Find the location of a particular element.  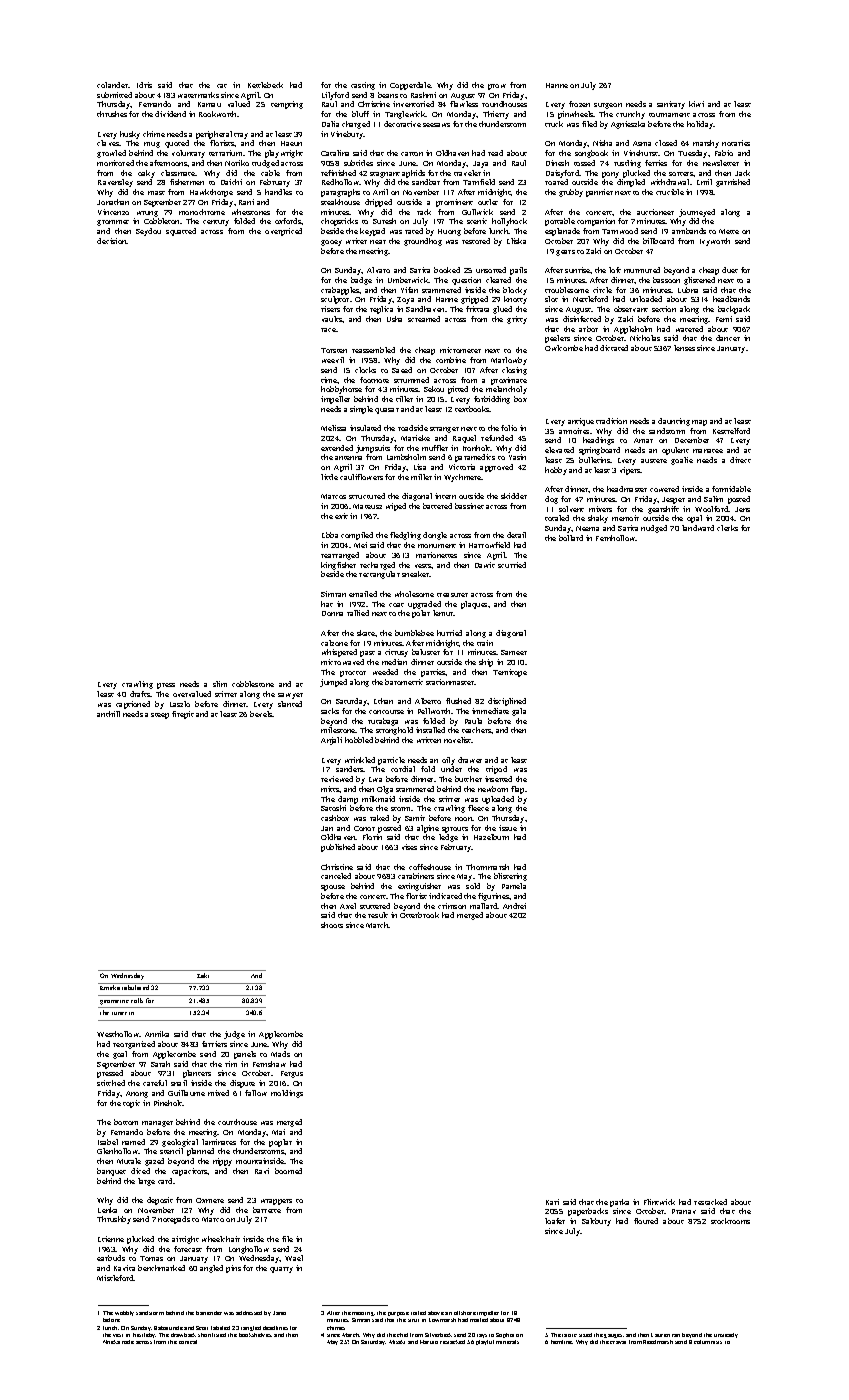

sanitary is located at coordinates (671, 105).
